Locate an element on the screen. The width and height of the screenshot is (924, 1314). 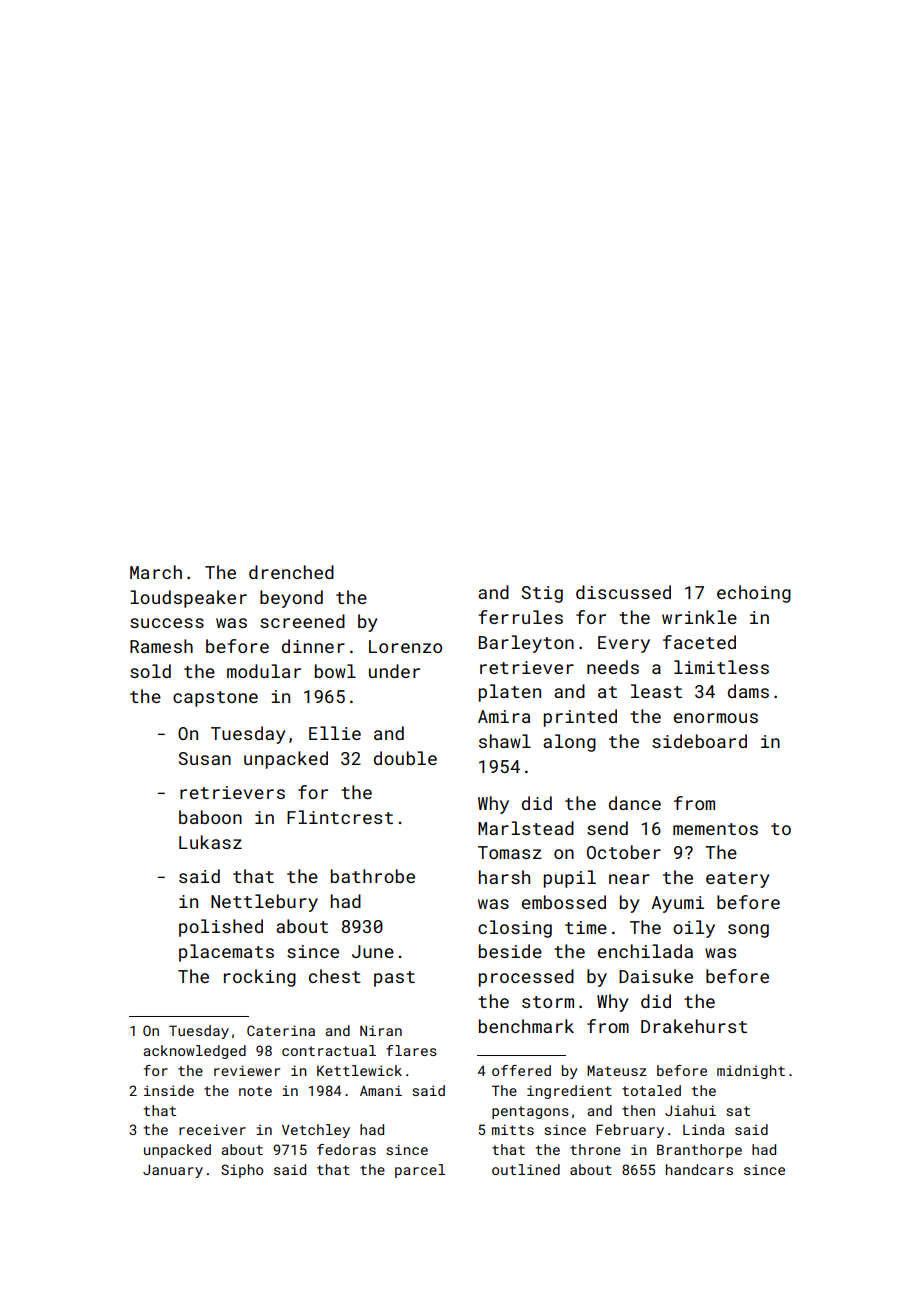
enormous is located at coordinates (716, 718).
